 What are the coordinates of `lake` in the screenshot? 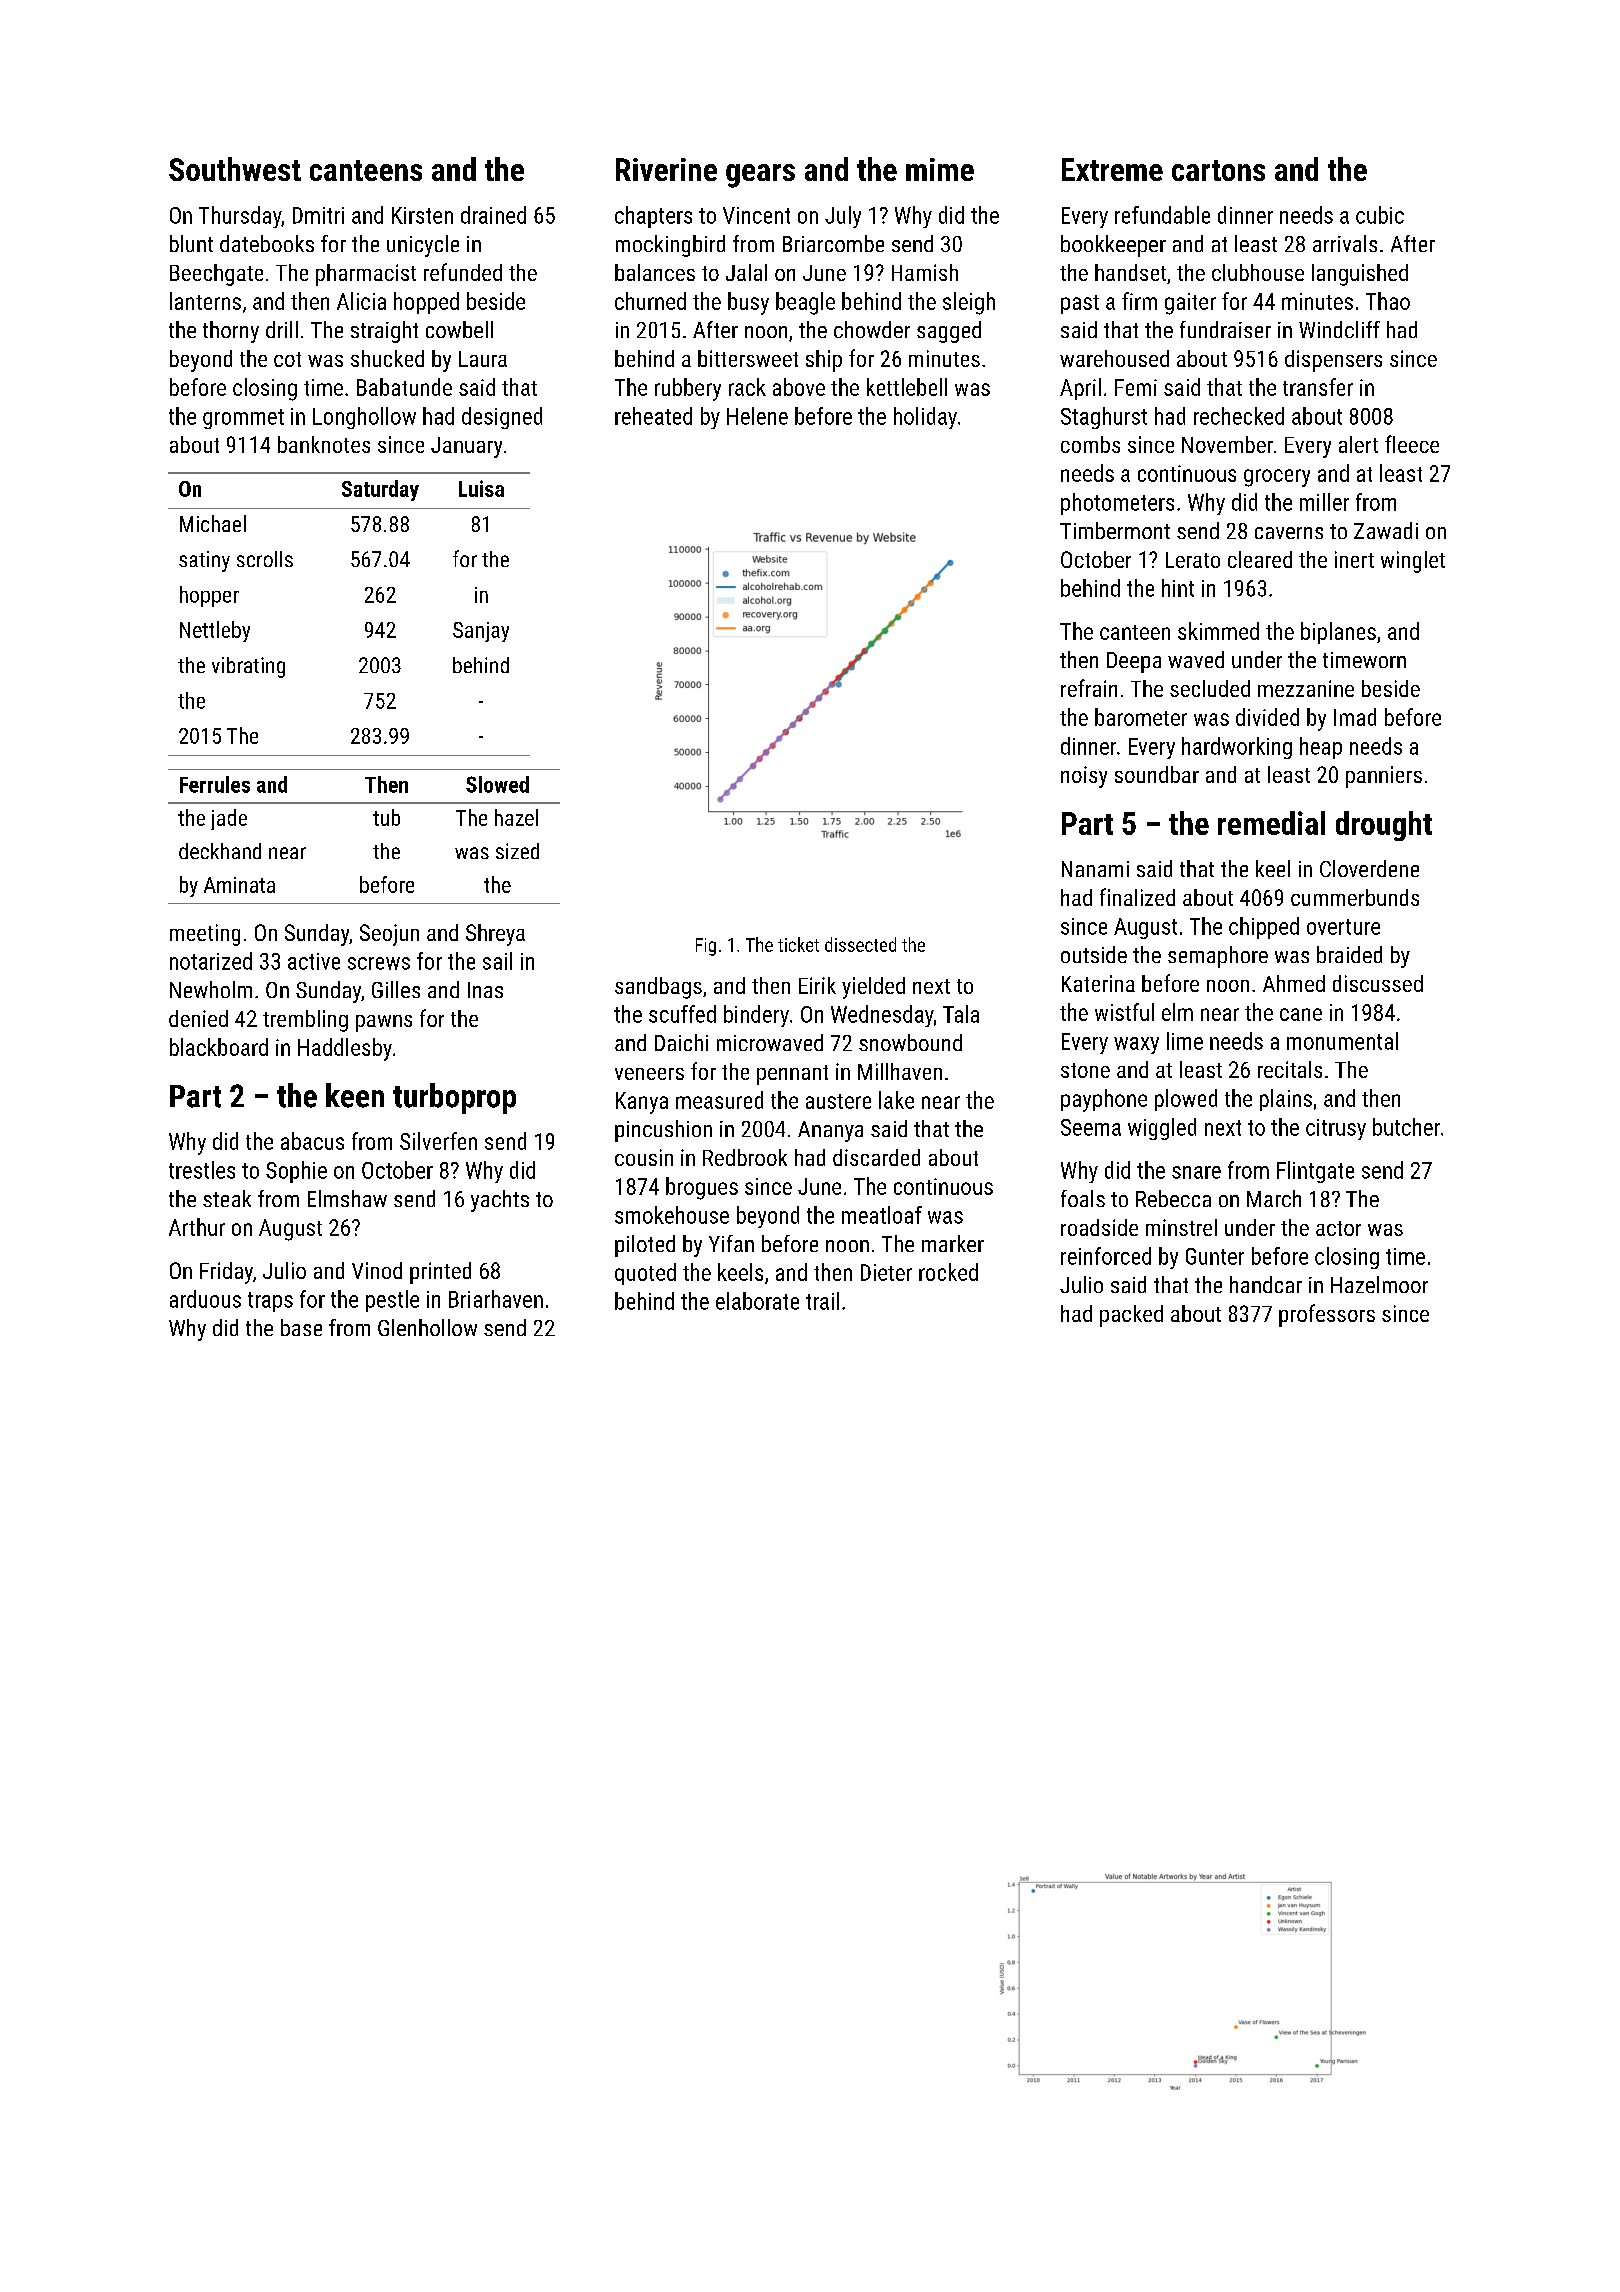 It's located at (896, 1100).
